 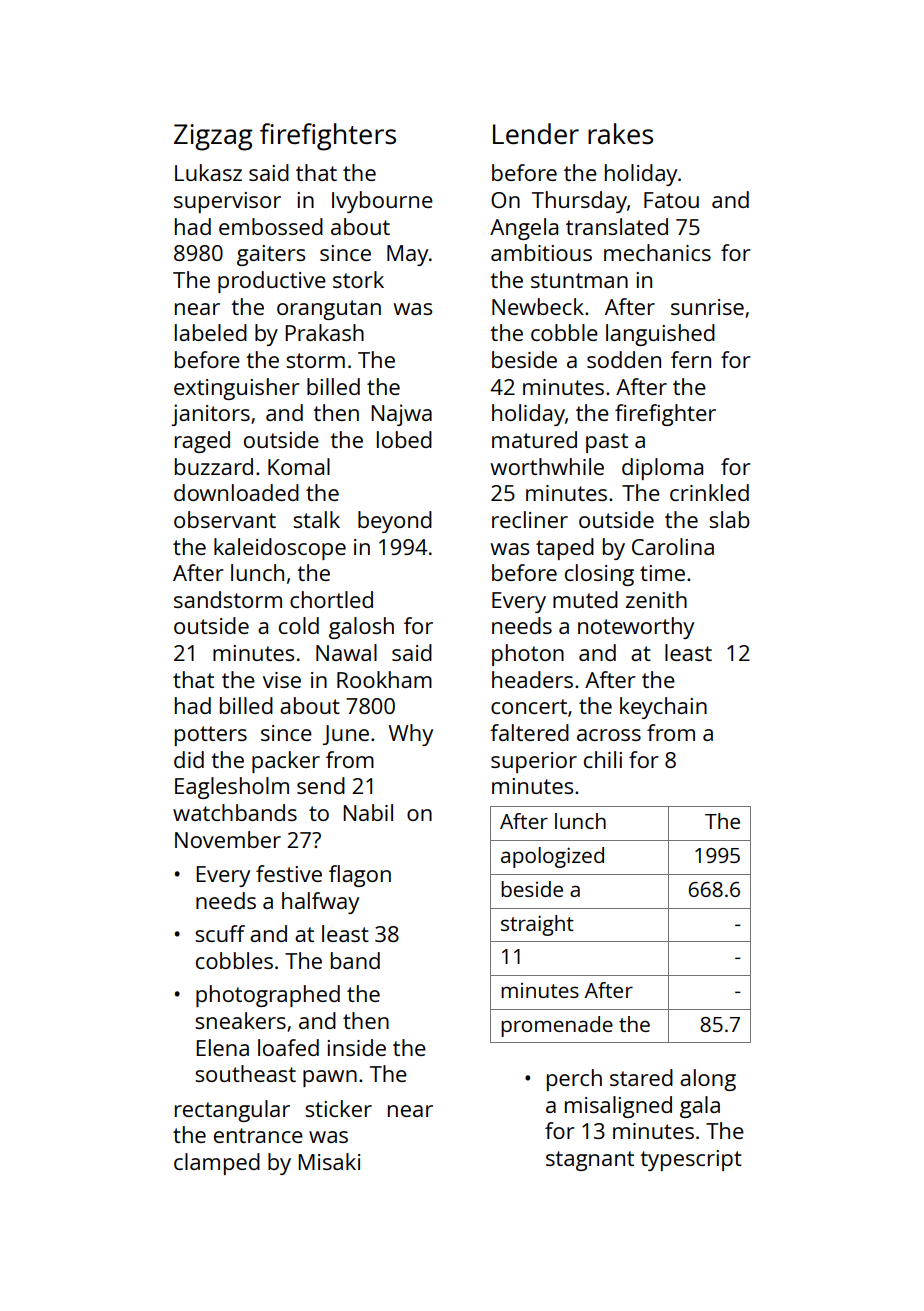 I want to click on keychain, so click(x=663, y=708).
